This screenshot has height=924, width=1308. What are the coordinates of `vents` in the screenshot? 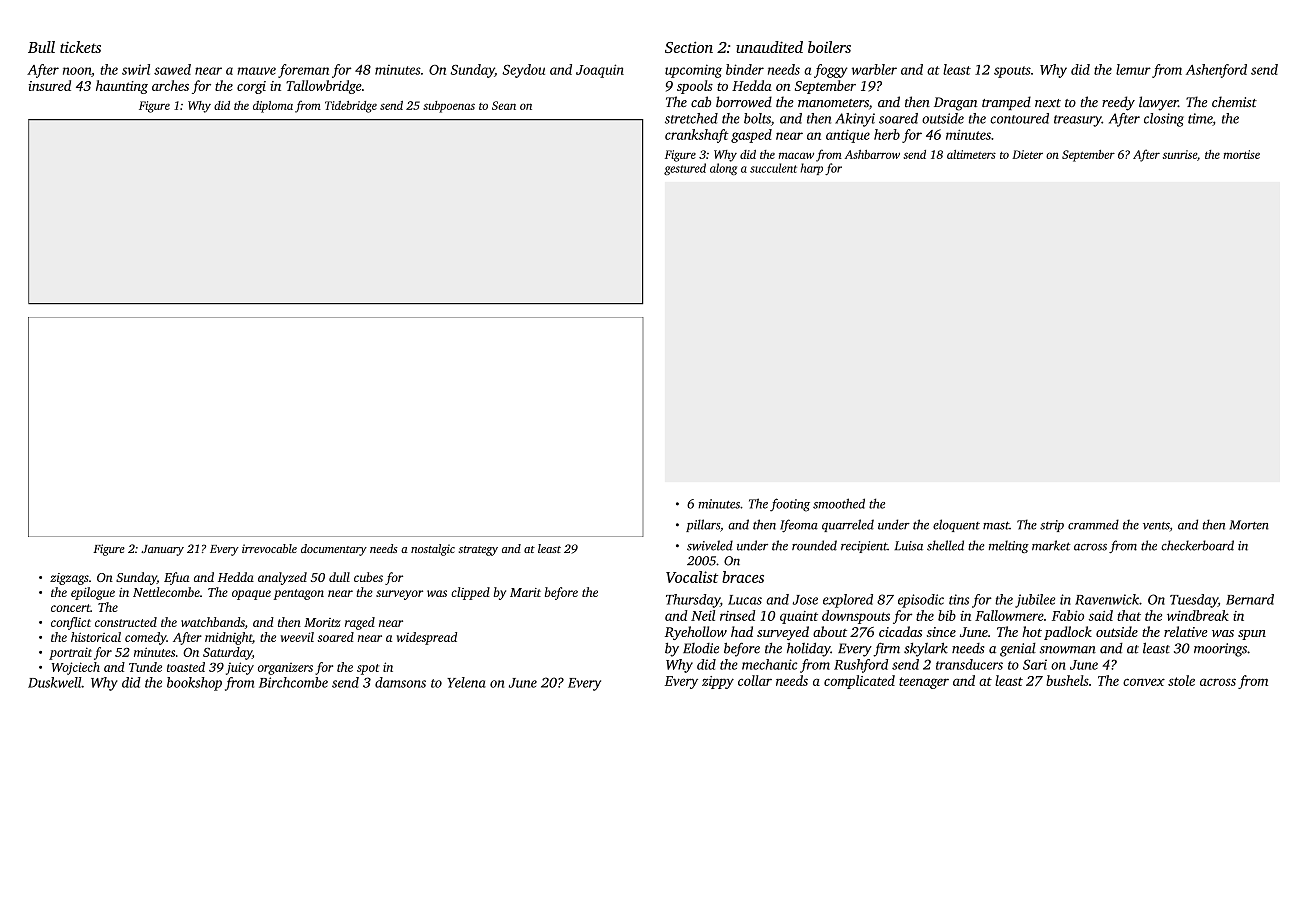 It's located at (1156, 527).
